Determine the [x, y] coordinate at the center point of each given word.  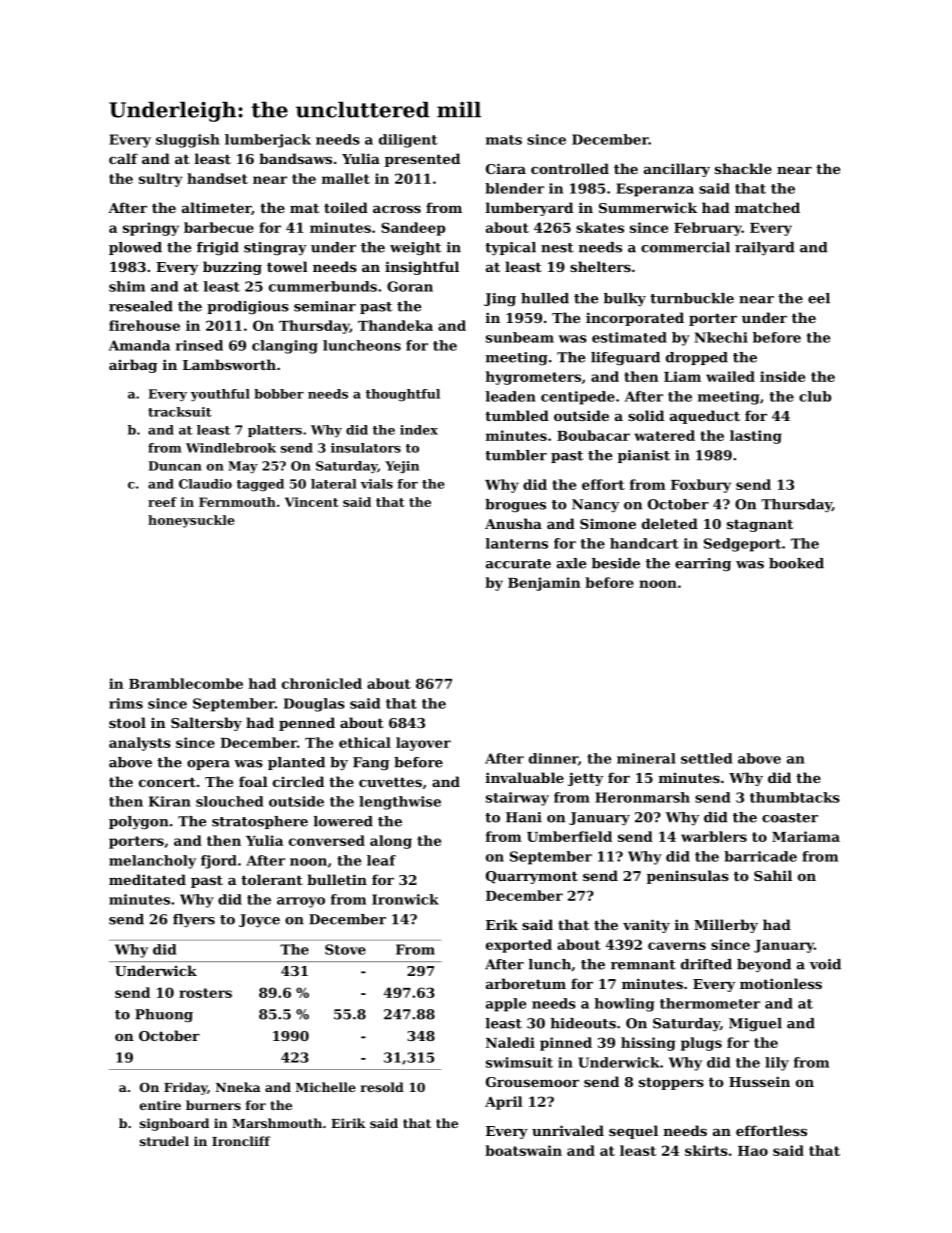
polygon [139, 823]
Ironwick [405, 899]
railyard [765, 249]
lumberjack [268, 141]
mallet [346, 178]
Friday [186, 1088]
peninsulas [688, 877]
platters [275, 431]
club [815, 396]
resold [382, 1087]
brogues [515, 506]
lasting [756, 437]
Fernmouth [237, 502]
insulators [366, 448]
